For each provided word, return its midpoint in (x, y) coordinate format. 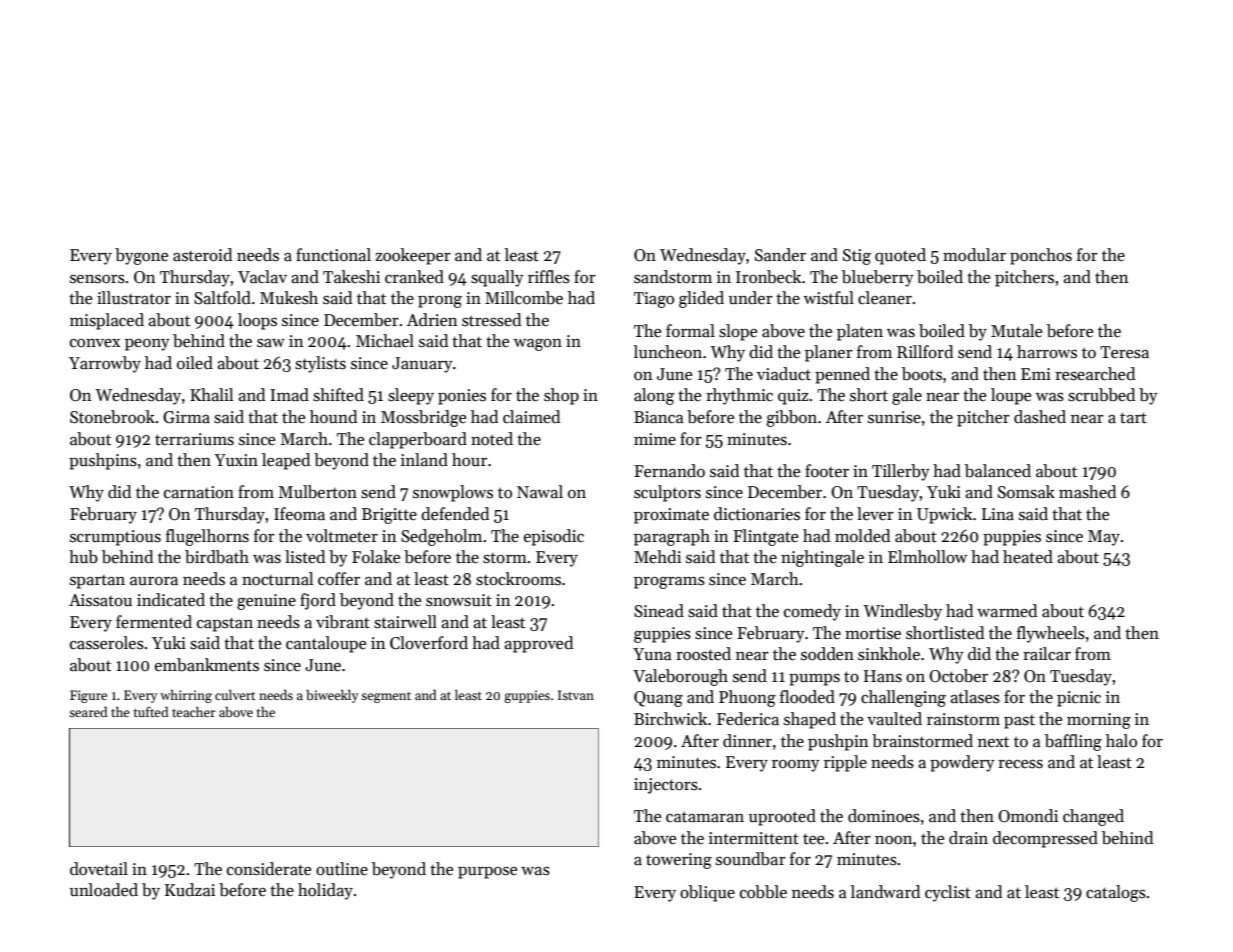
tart (1133, 418)
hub (83, 557)
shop (561, 396)
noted (492, 438)
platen (860, 332)
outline (342, 869)
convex (95, 343)
